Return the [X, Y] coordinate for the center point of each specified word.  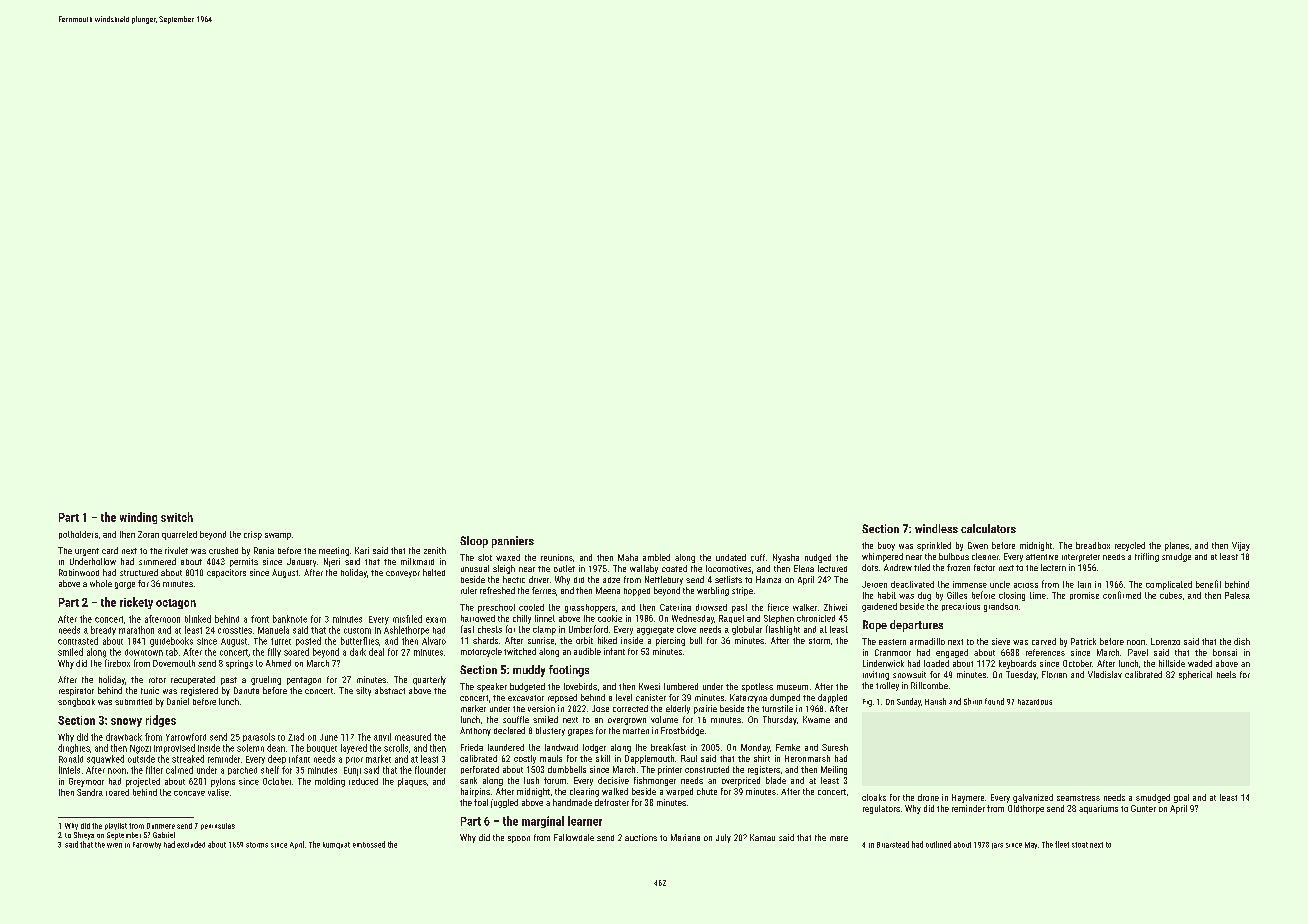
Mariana [685, 837]
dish [1242, 641]
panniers [513, 542]
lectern [1053, 567]
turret [281, 641]
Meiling [834, 770]
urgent [87, 552]
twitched [520, 651]
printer [670, 770]
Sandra [90, 792]
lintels [69, 770]
